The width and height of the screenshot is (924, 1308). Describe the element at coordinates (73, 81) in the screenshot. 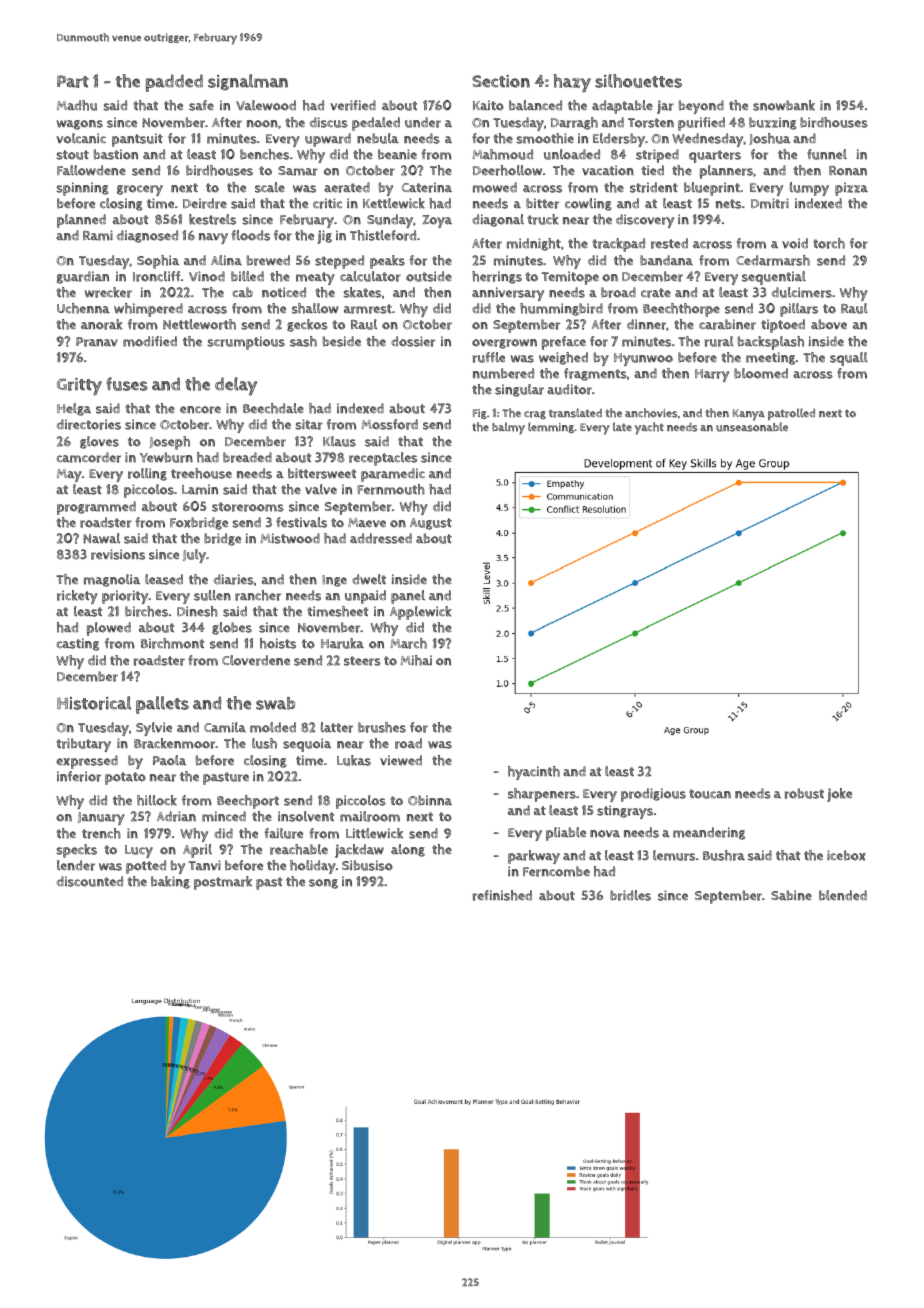

I see `Part` at that location.
